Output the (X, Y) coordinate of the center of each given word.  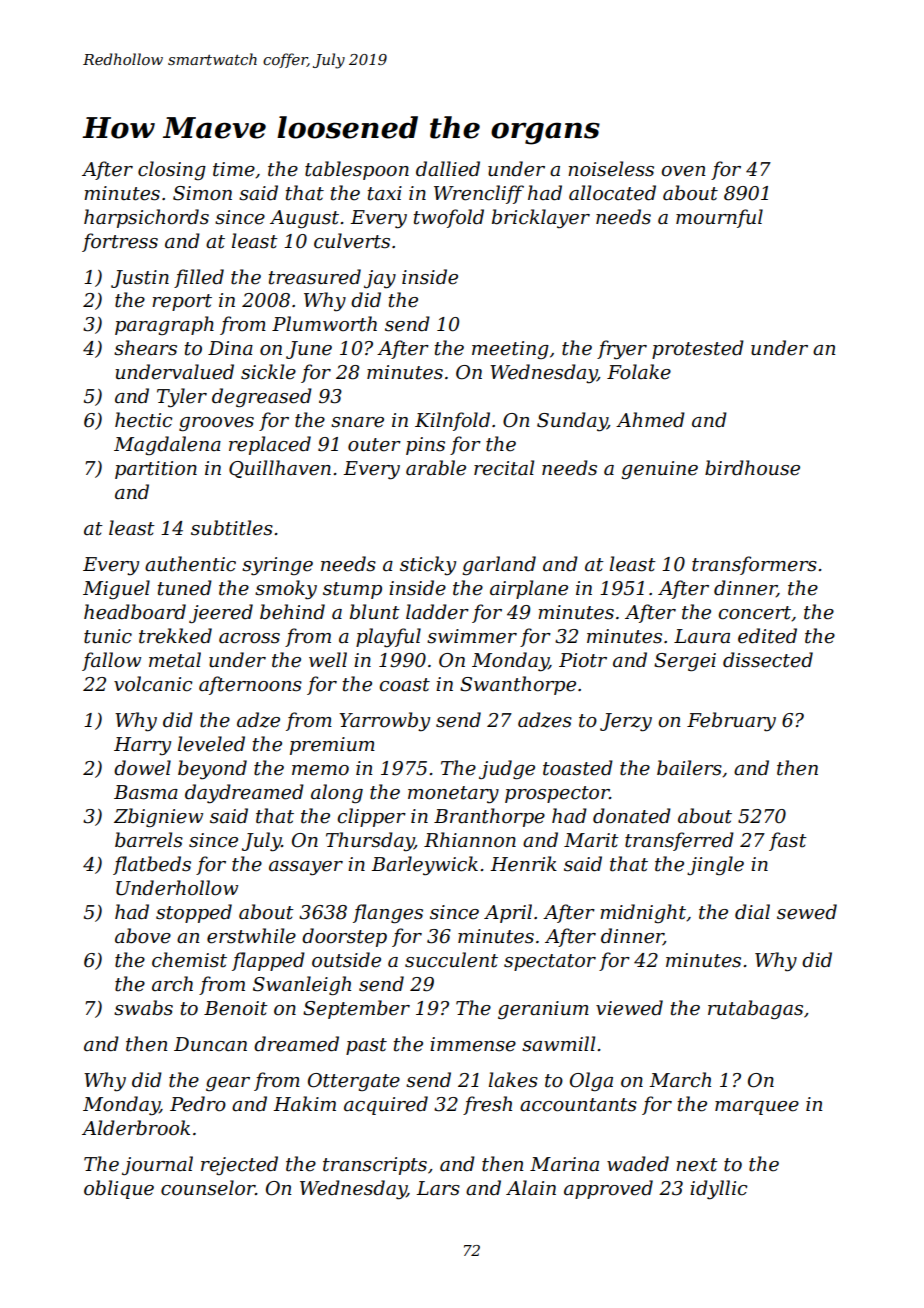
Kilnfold (452, 421)
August (304, 219)
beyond (212, 769)
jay (380, 279)
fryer (622, 349)
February (731, 722)
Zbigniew (158, 817)
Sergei (685, 662)
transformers (754, 565)
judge (507, 769)
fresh (487, 1105)
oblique (119, 1189)
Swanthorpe (518, 685)
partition (156, 470)
